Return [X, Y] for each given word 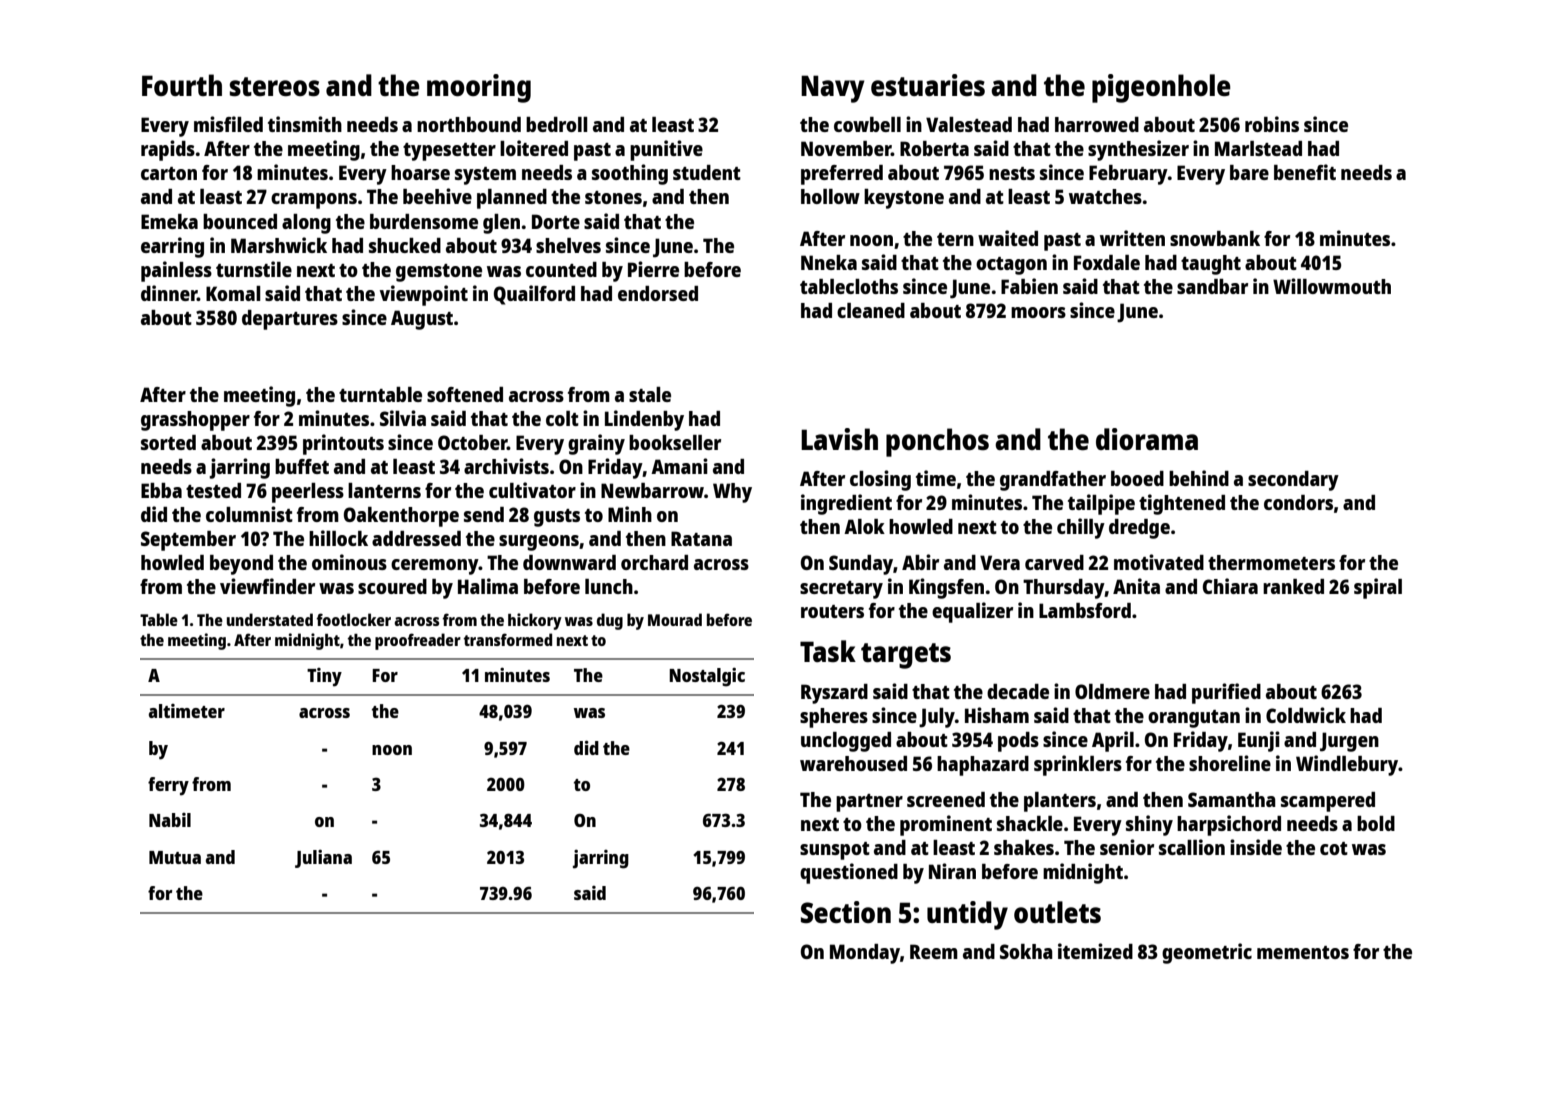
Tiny [324, 677]
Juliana [323, 859]
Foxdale [1107, 262]
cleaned [871, 310]
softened [465, 394]
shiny [1149, 825]
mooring [479, 88]
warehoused [853, 763]
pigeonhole [1161, 88]
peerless [308, 493]
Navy [833, 89]
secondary [1293, 481]
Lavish [839, 439]
